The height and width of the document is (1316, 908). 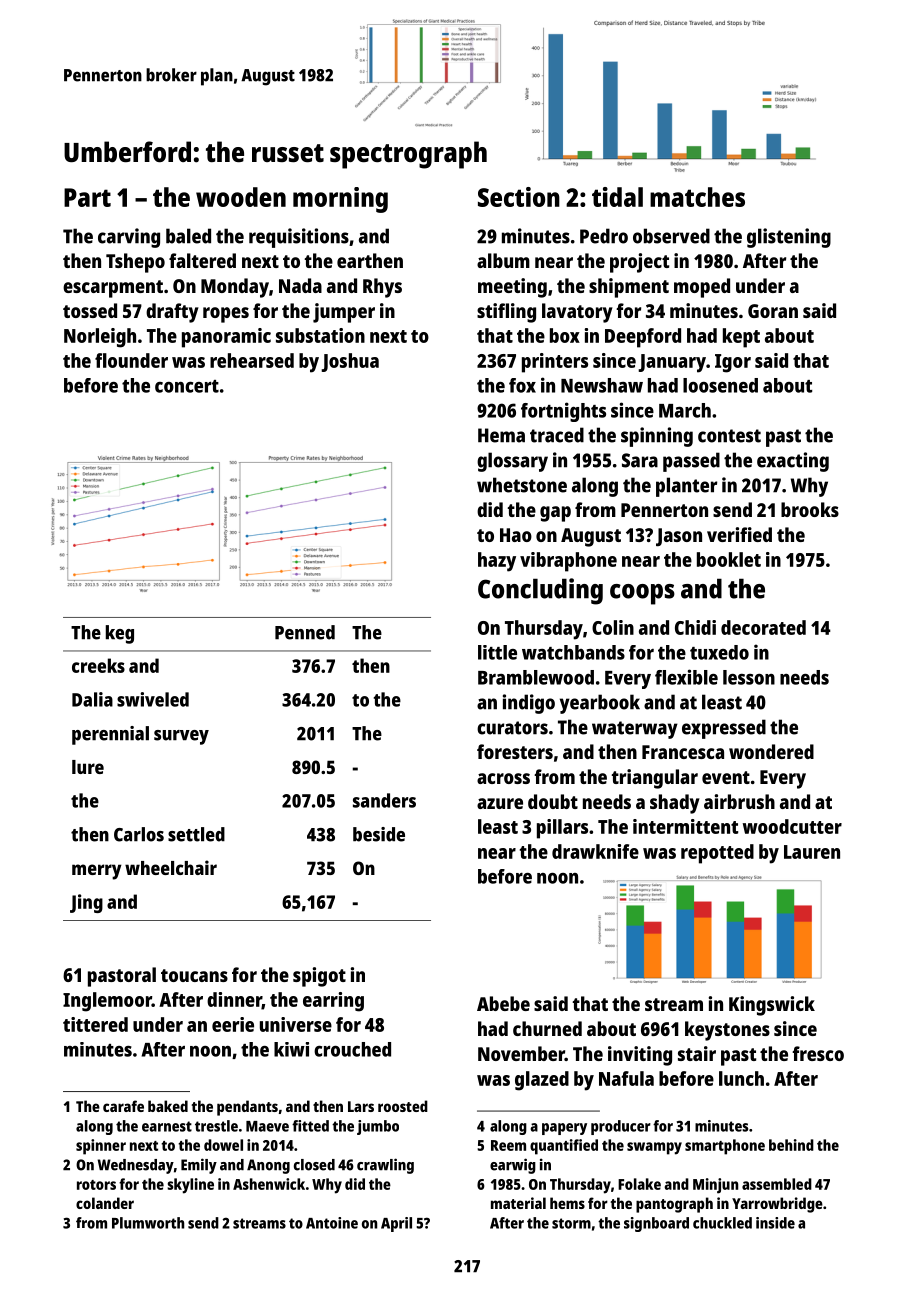 I want to click on matches, so click(x=697, y=197).
